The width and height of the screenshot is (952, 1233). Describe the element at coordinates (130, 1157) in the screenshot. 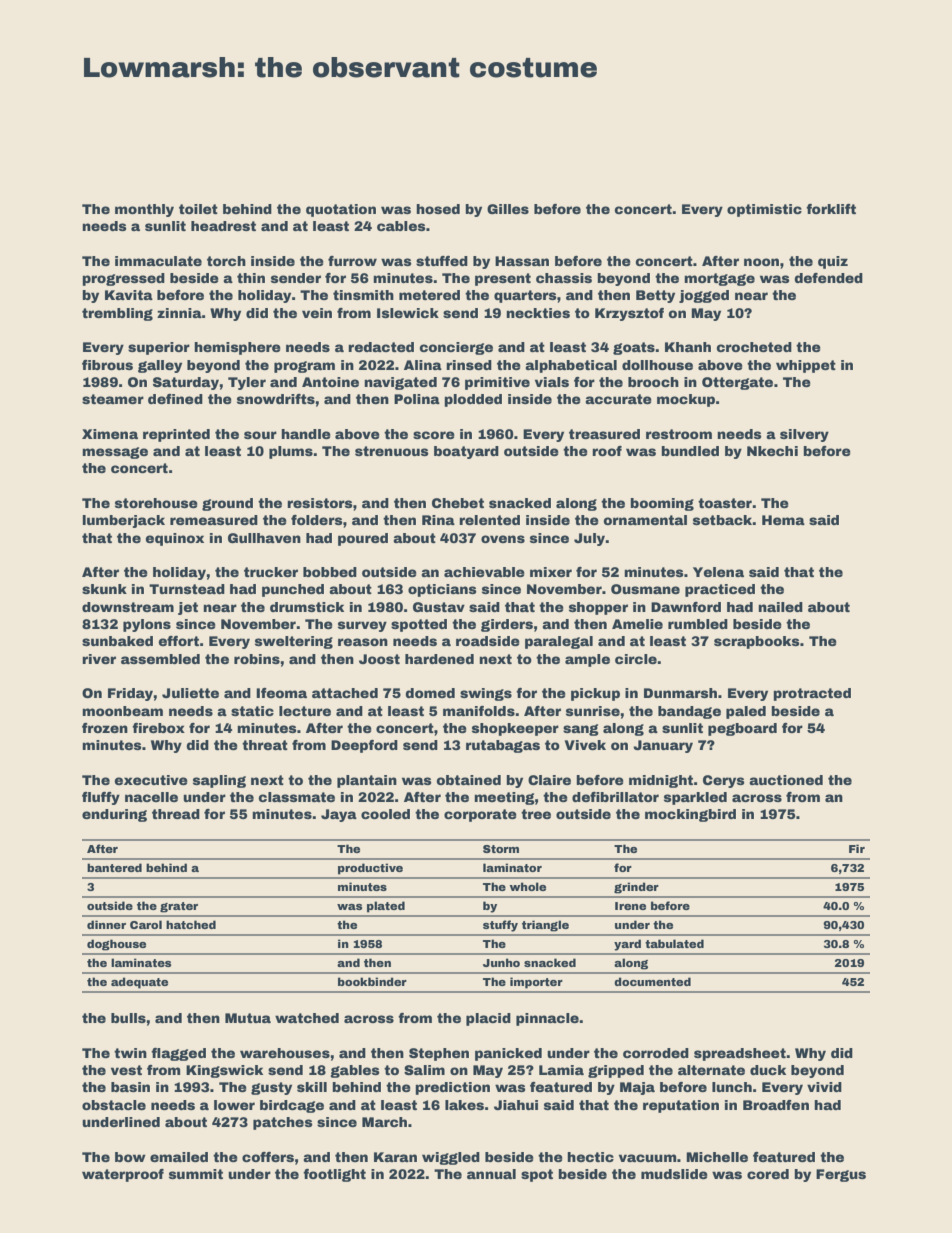

I see `bow` at that location.
